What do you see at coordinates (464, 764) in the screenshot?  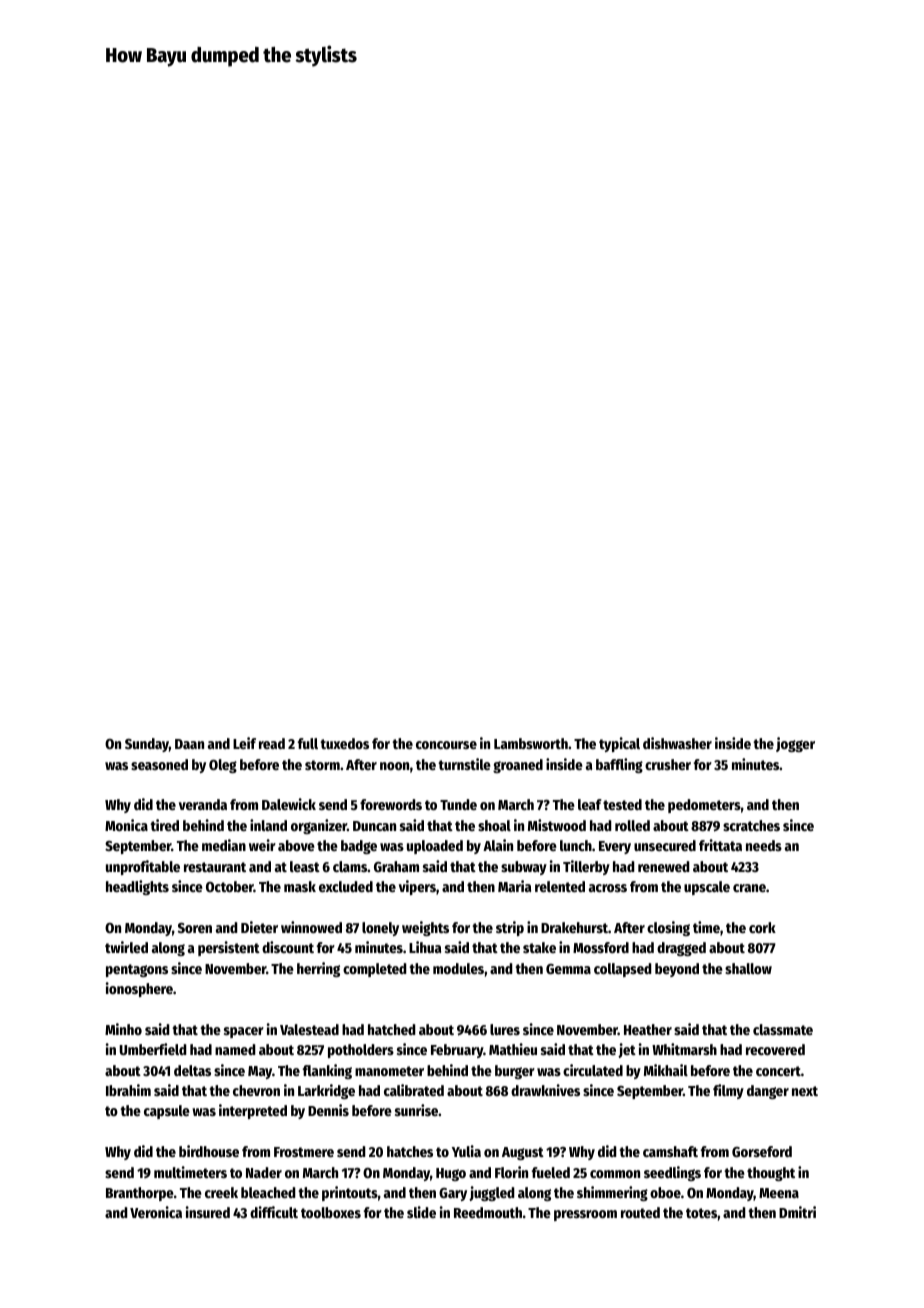 I see `turnstile` at bounding box center [464, 764].
